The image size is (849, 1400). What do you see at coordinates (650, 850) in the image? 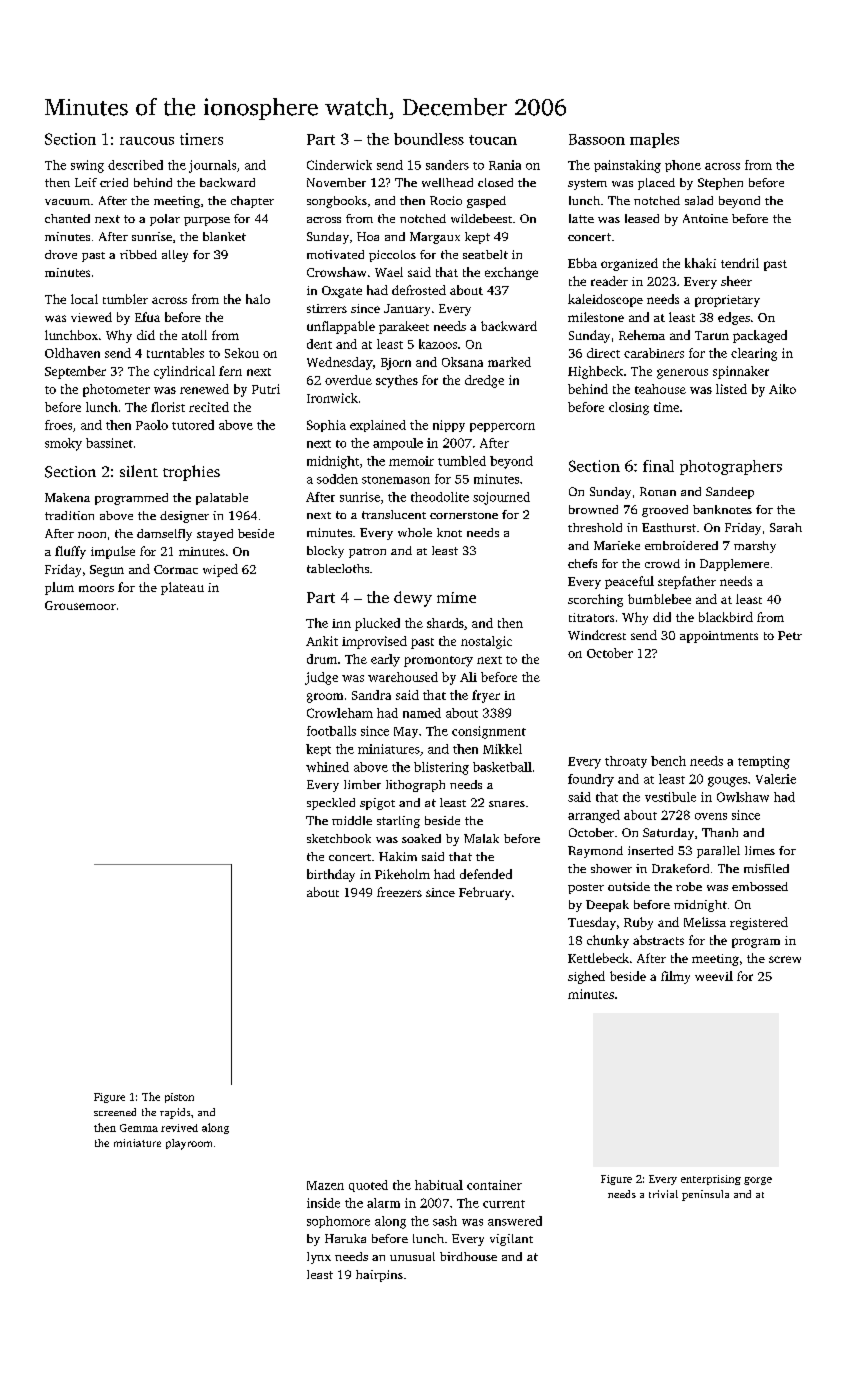
I see `inserted` at bounding box center [650, 850].
